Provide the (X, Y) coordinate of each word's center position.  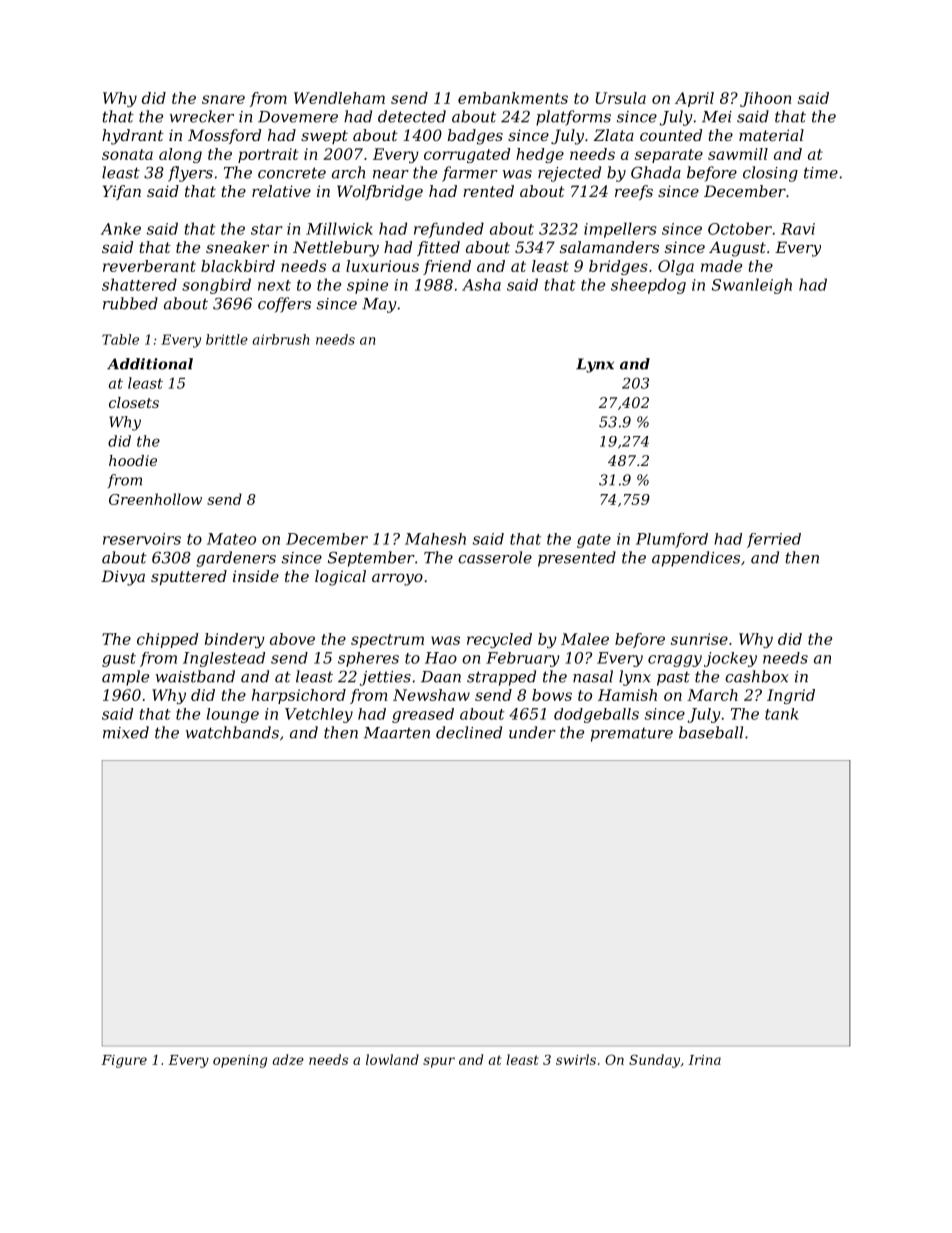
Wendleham (339, 98)
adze (288, 1059)
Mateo (231, 539)
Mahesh (435, 539)
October (740, 228)
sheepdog (648, 286)
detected (412, 116)
